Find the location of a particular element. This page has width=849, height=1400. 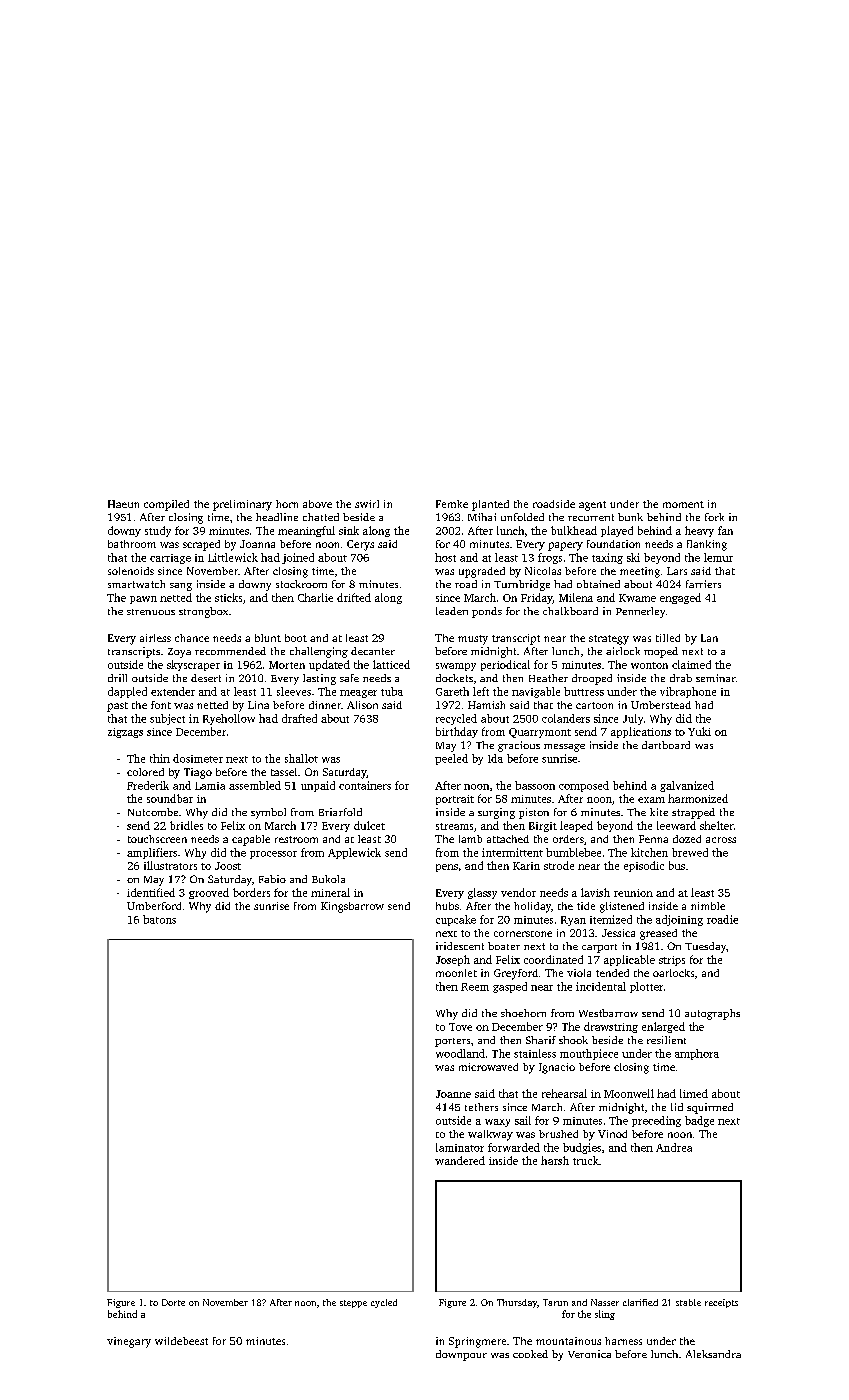

moment is located at coordinates (683, 504).
